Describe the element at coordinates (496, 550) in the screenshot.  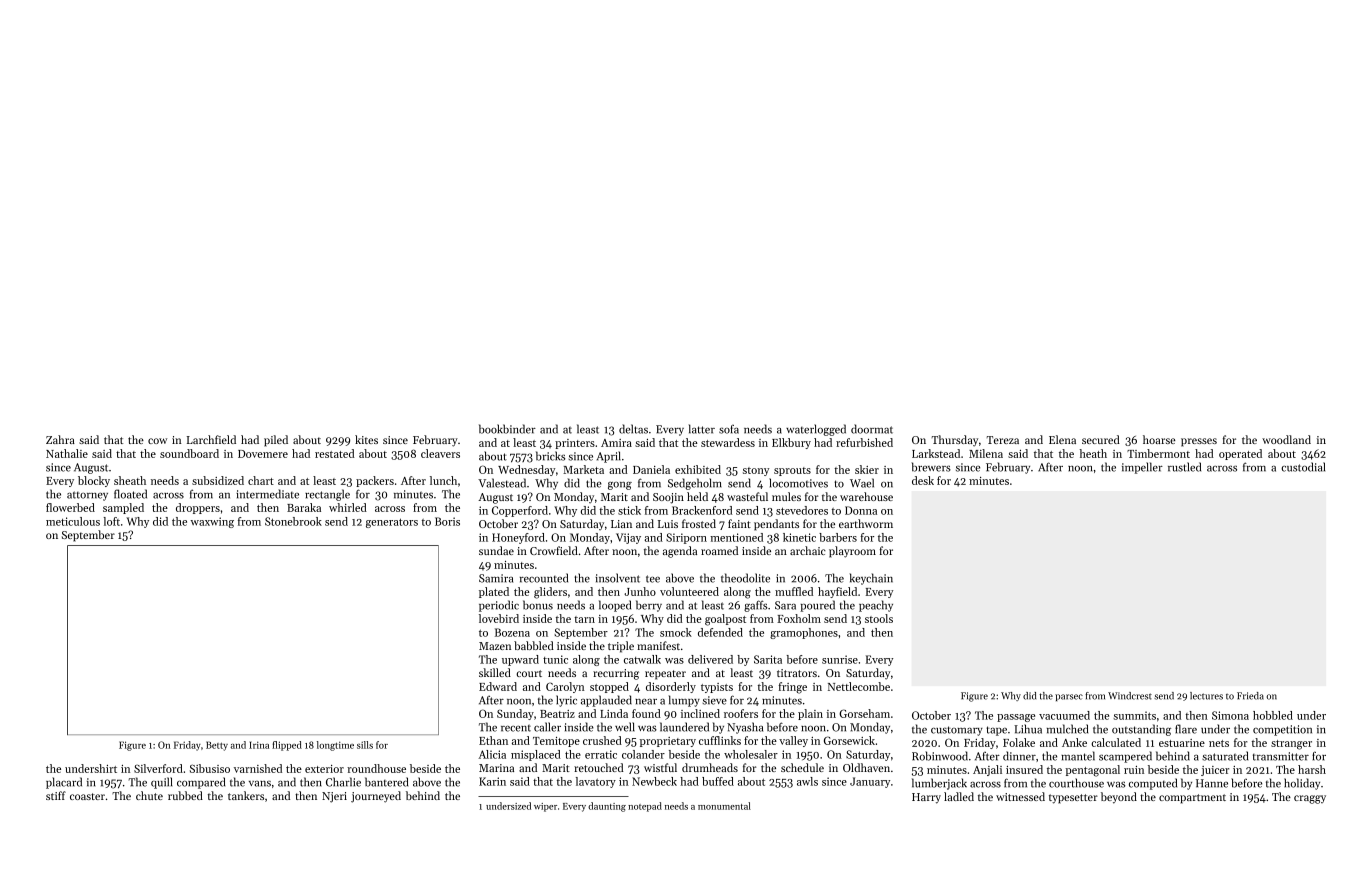
I see `sundae` at that location.
